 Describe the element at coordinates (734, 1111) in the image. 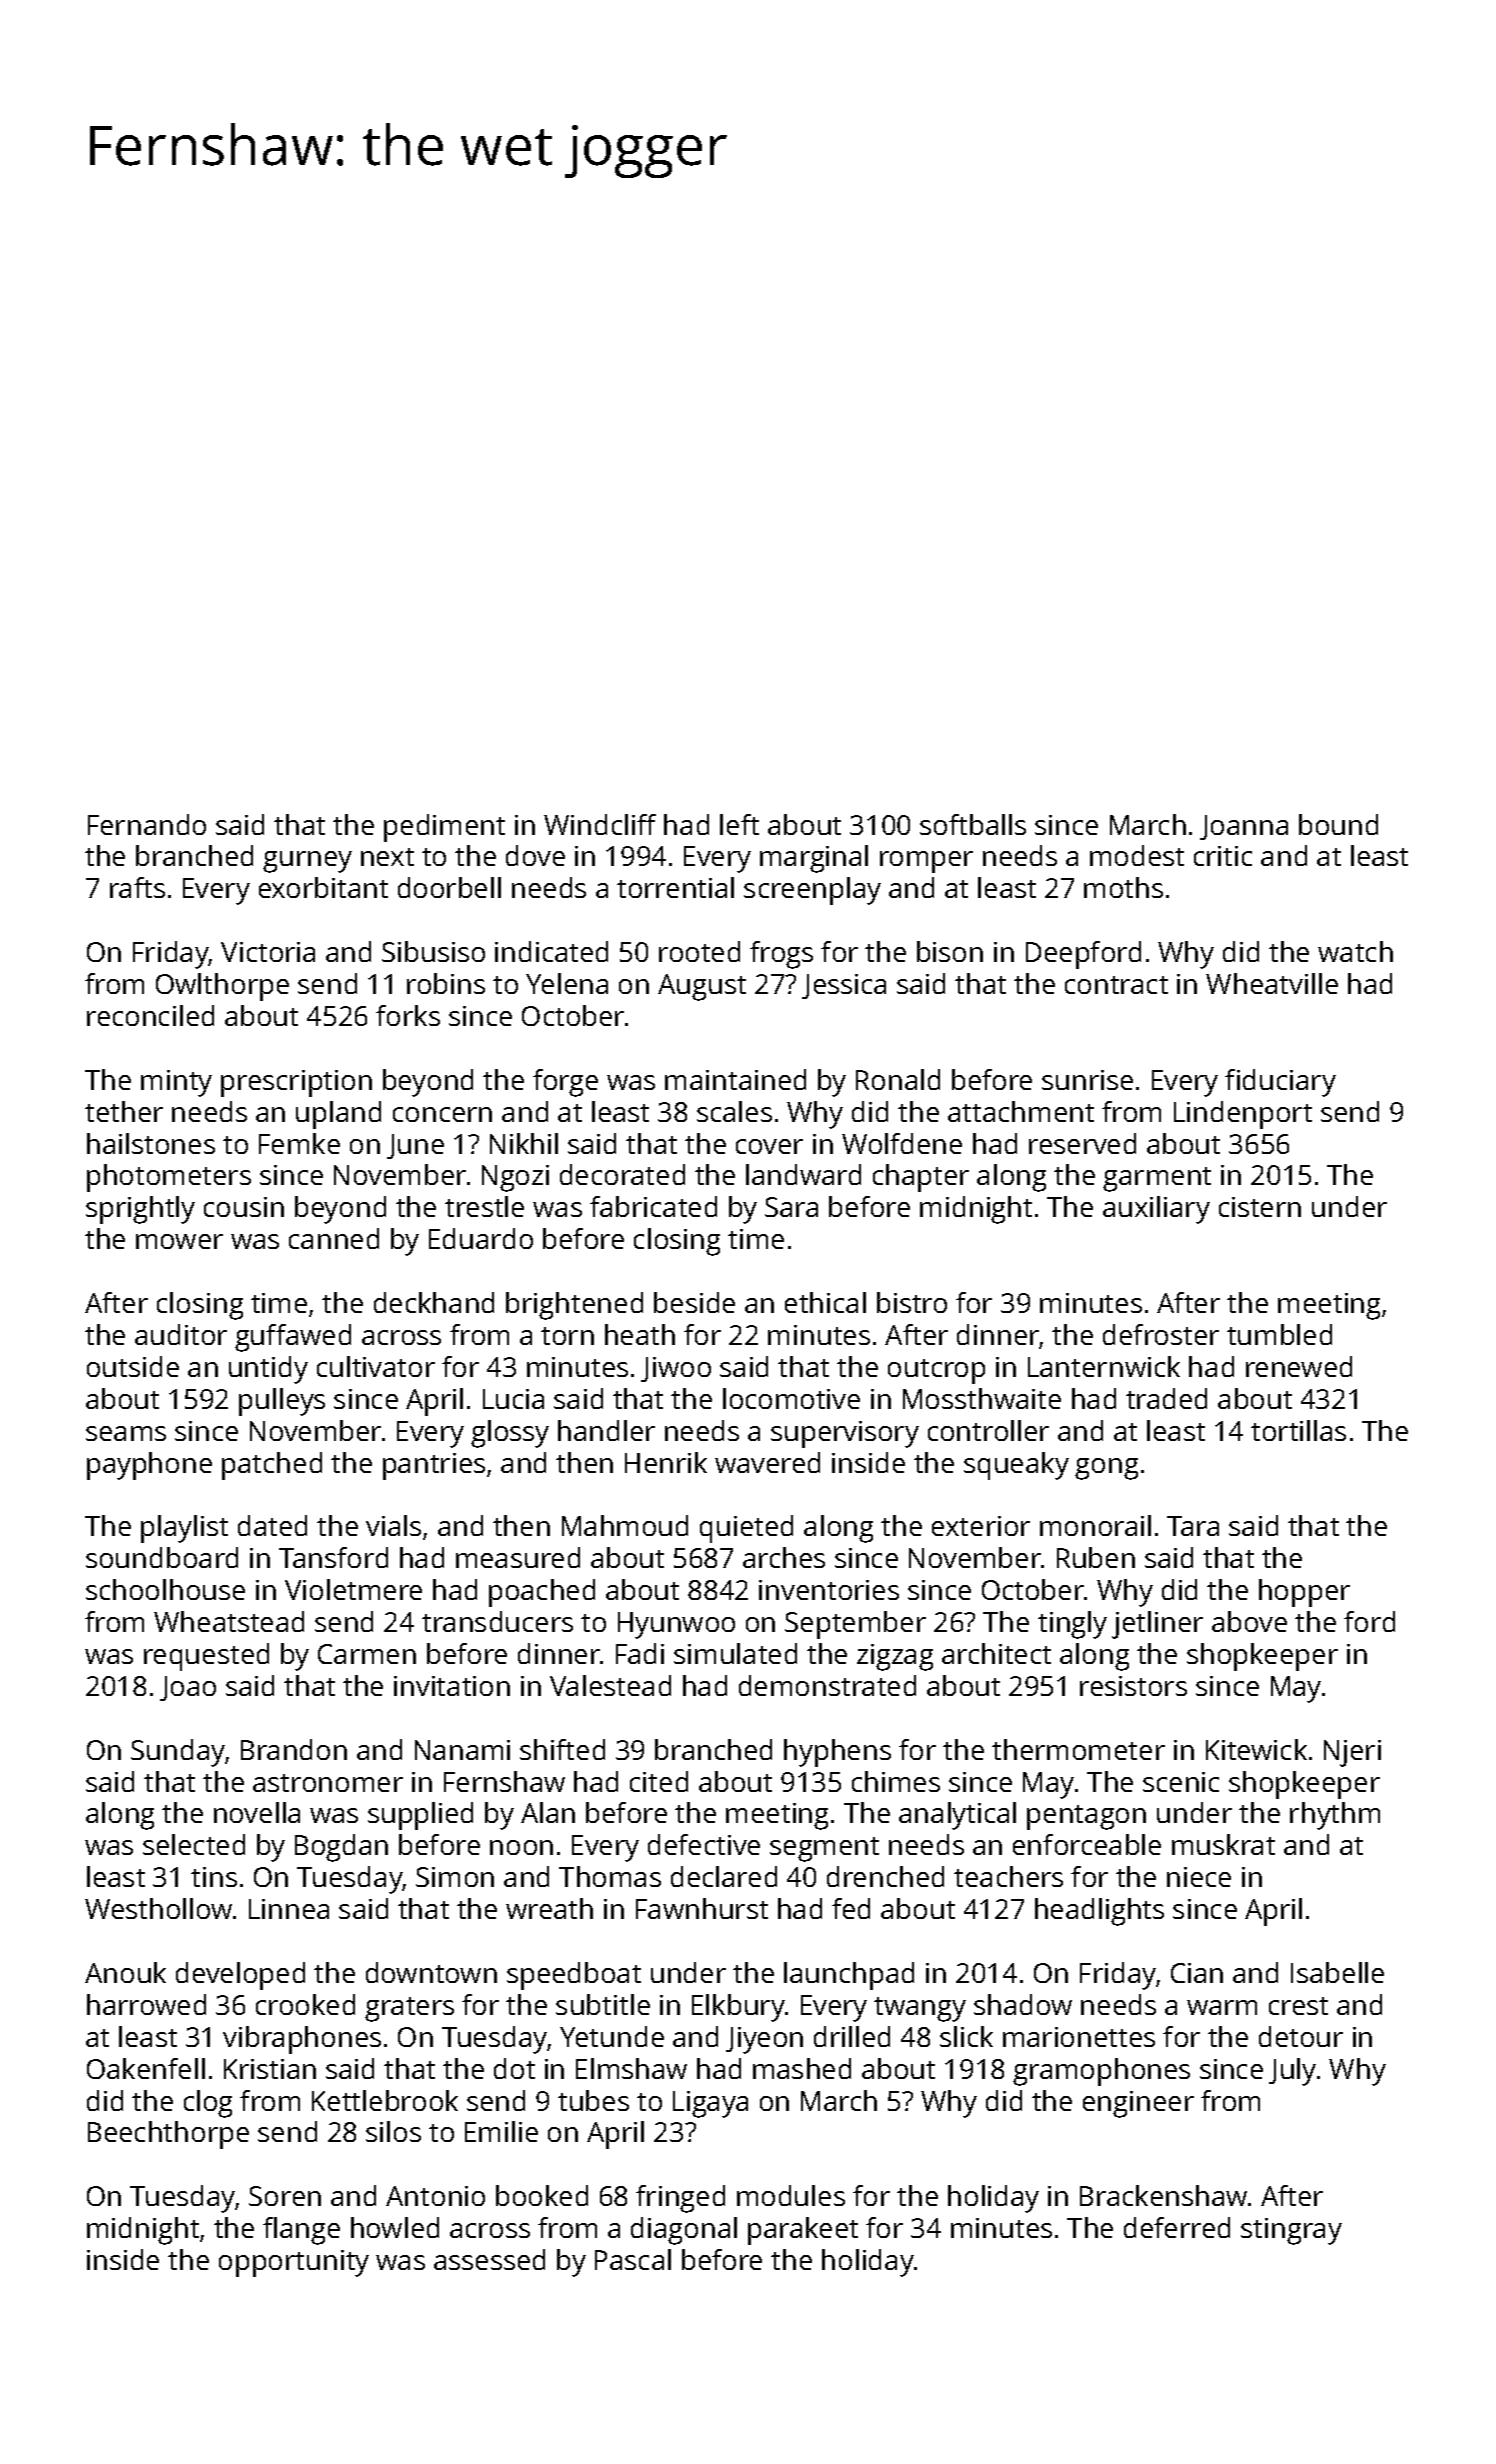

I see `scales` at that location.
